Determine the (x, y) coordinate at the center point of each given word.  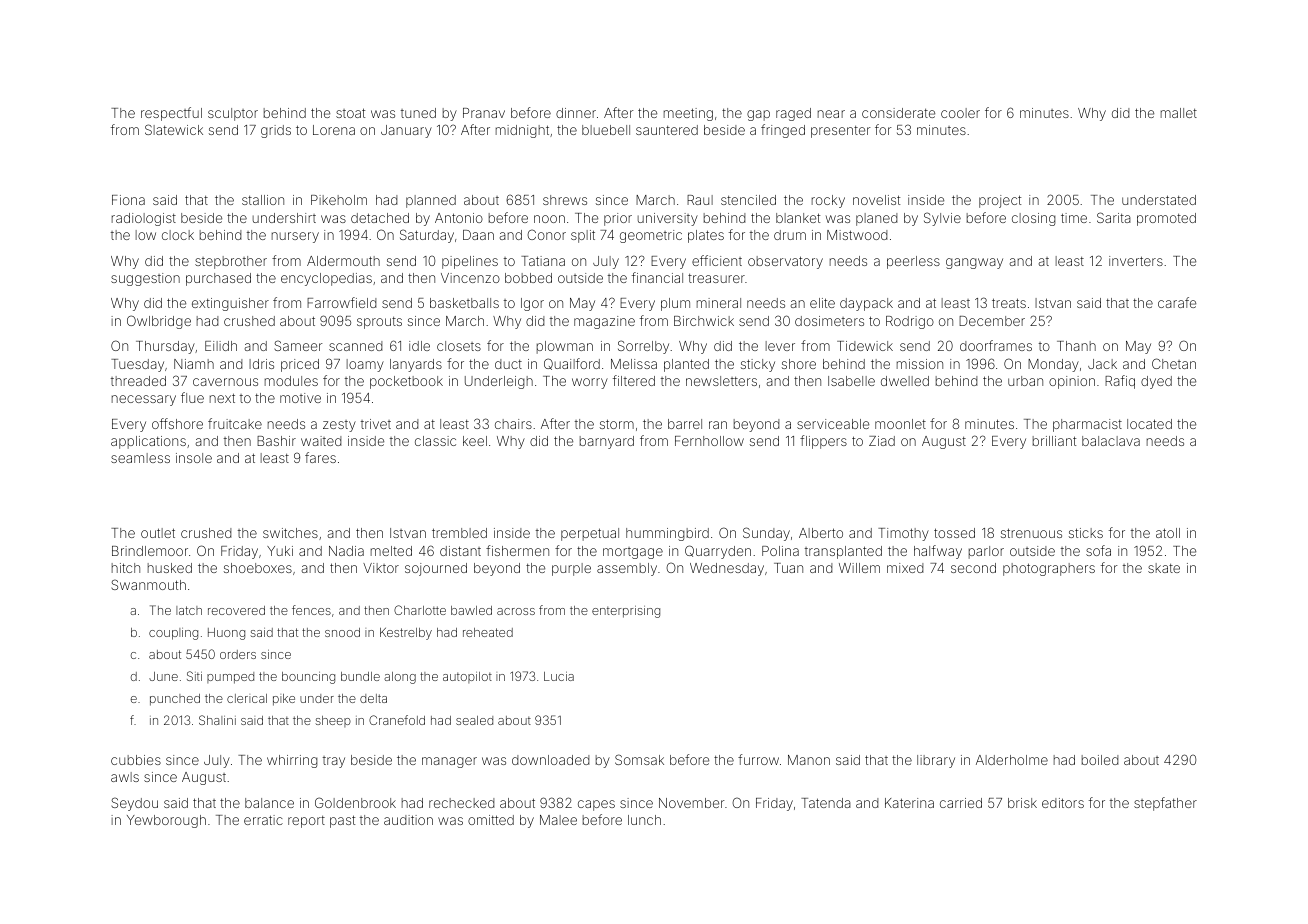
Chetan (1174, 363)
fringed (783, 131)
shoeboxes (258, 568)
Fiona (128, 200)
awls (125, 777)
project (1000, 201)
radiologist (144, 219)
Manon (809, 760)
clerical (247, 698)
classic (435, 441)
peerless (913, 262)
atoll (1168, 533)
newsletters (721, 381)
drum (790, 235)
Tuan (788, 568)
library (936, 761)
